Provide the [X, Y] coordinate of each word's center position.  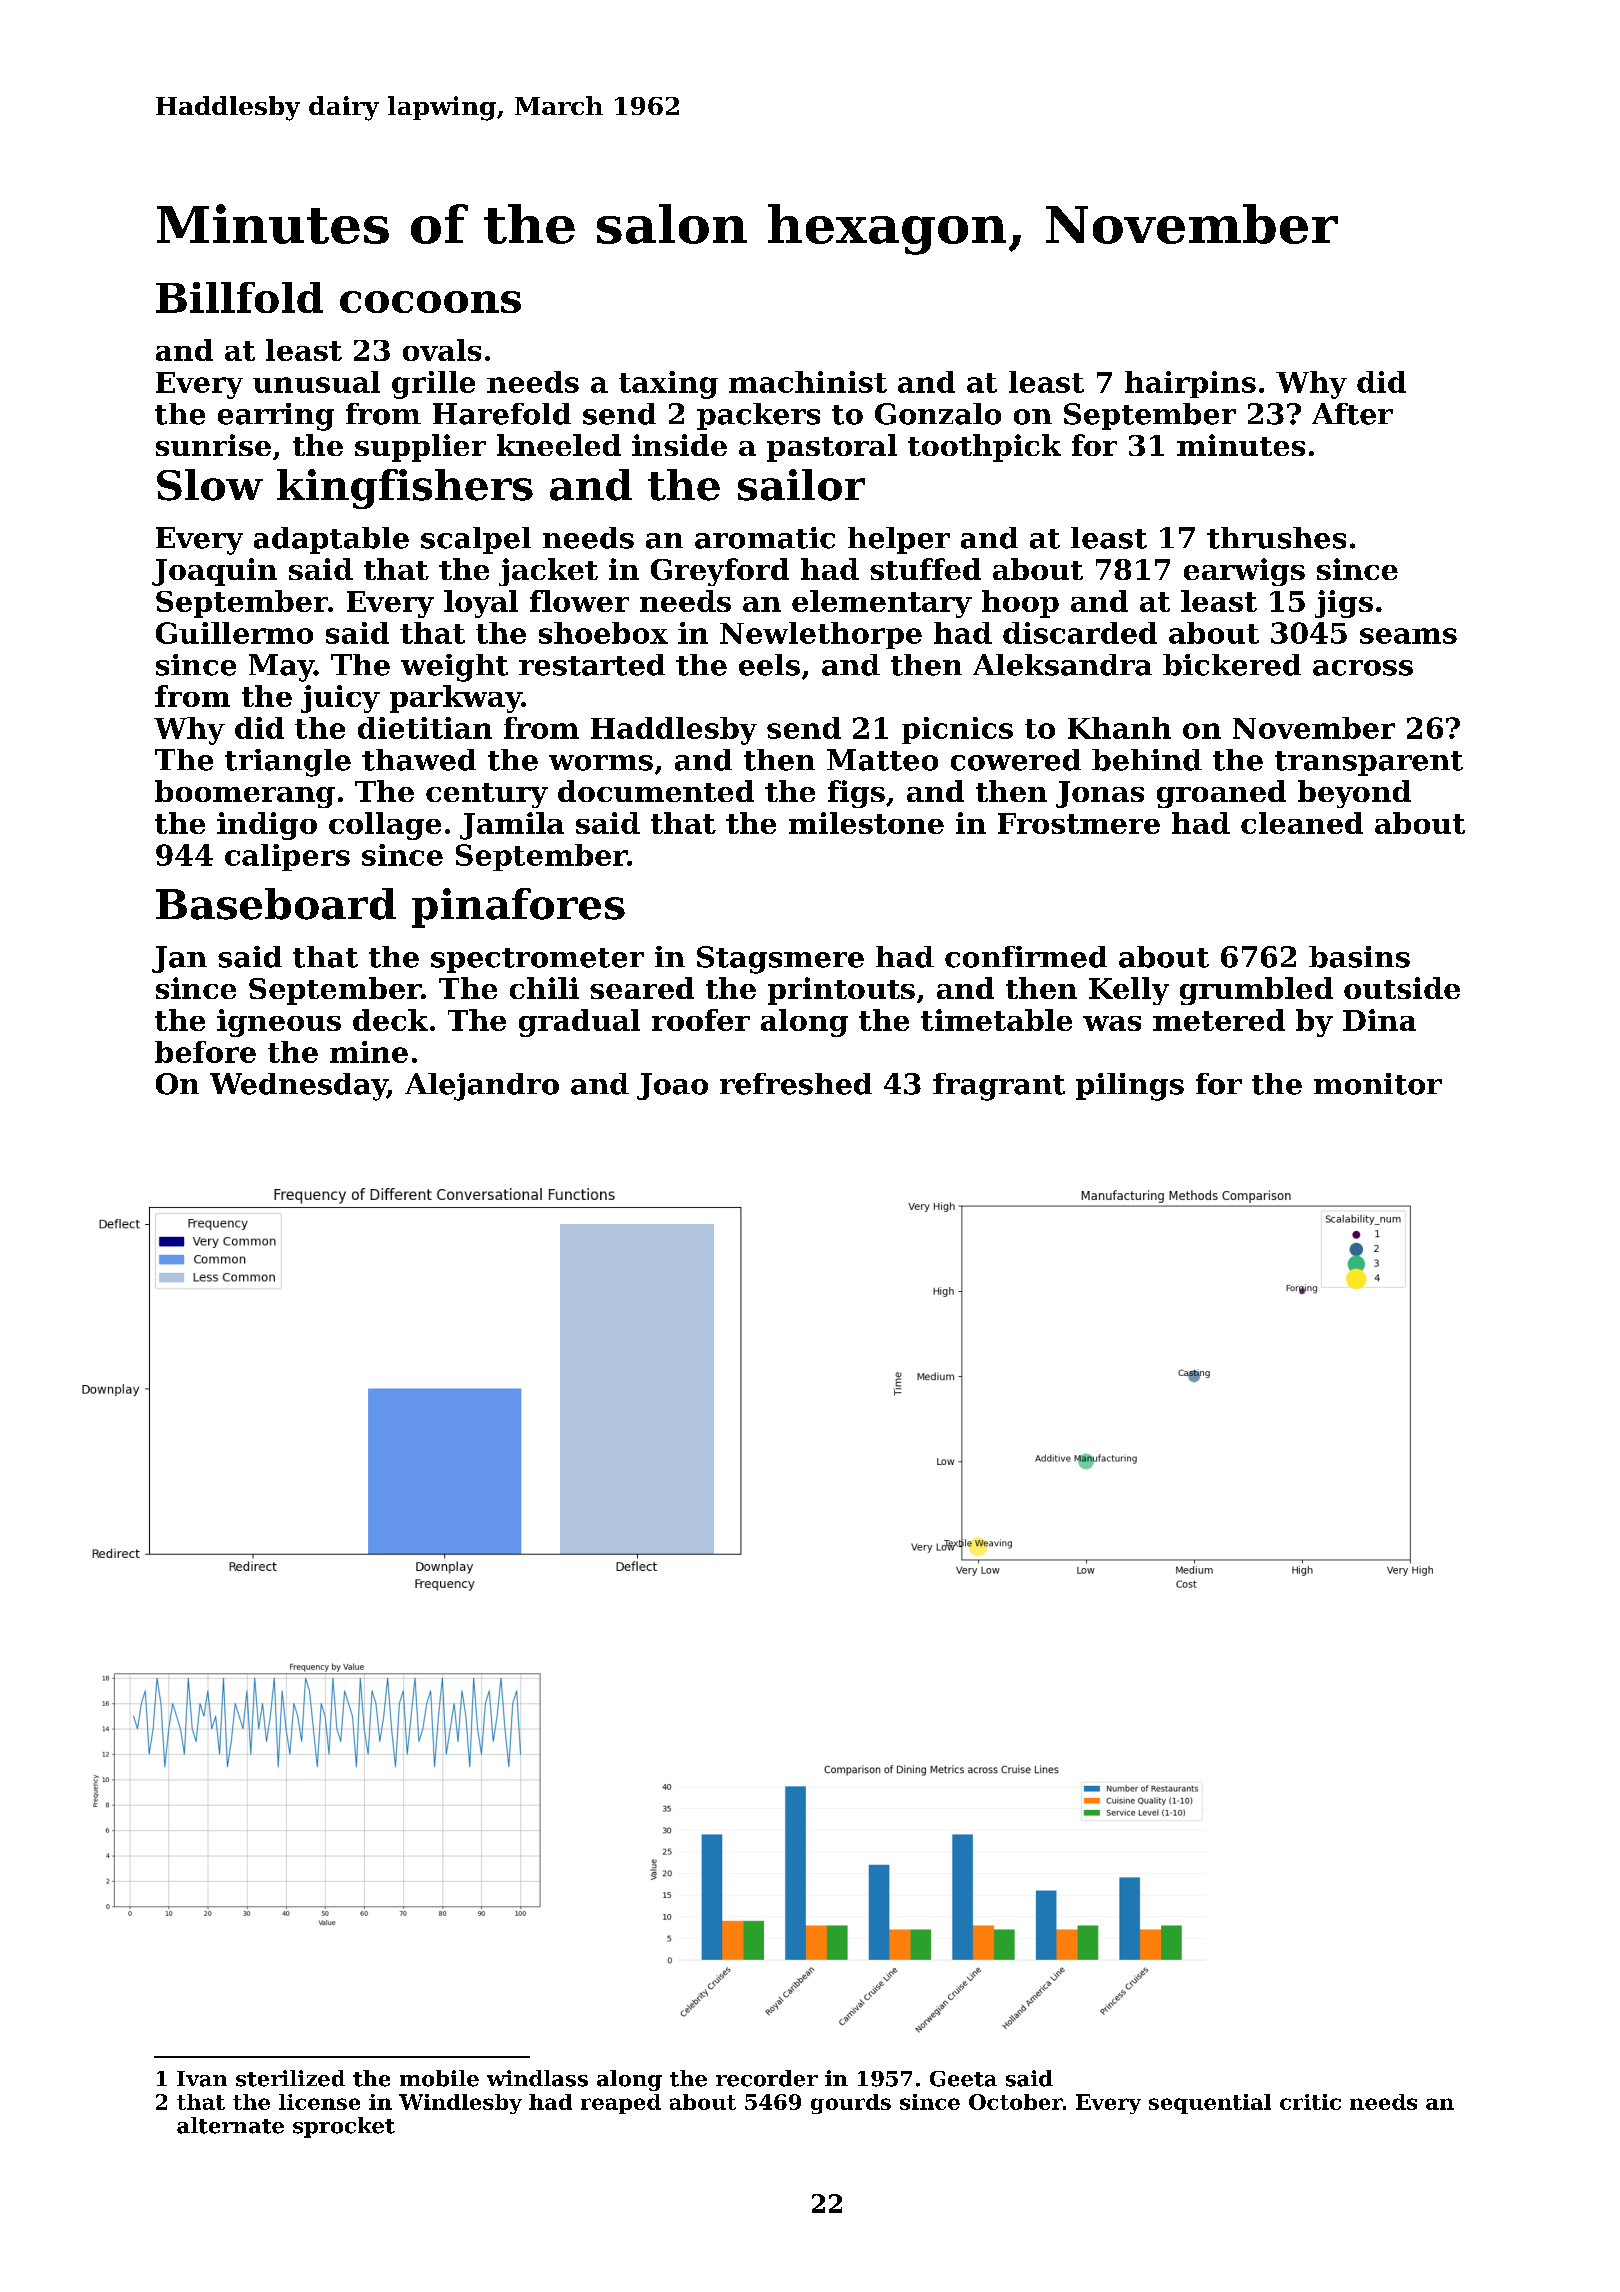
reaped [621, 2104]
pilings [1130, 1087]
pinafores [518, 908]
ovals [442, 350]
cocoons [430, 302]
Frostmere [1079, 823]
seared [642, 988]
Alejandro [482, 1087]
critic [1310, 2102]
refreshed [796, 1084]
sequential [1210, 2104]
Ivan [202, 2079]
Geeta [963, 2079]
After [1352, 414]
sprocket [344, 2127]
